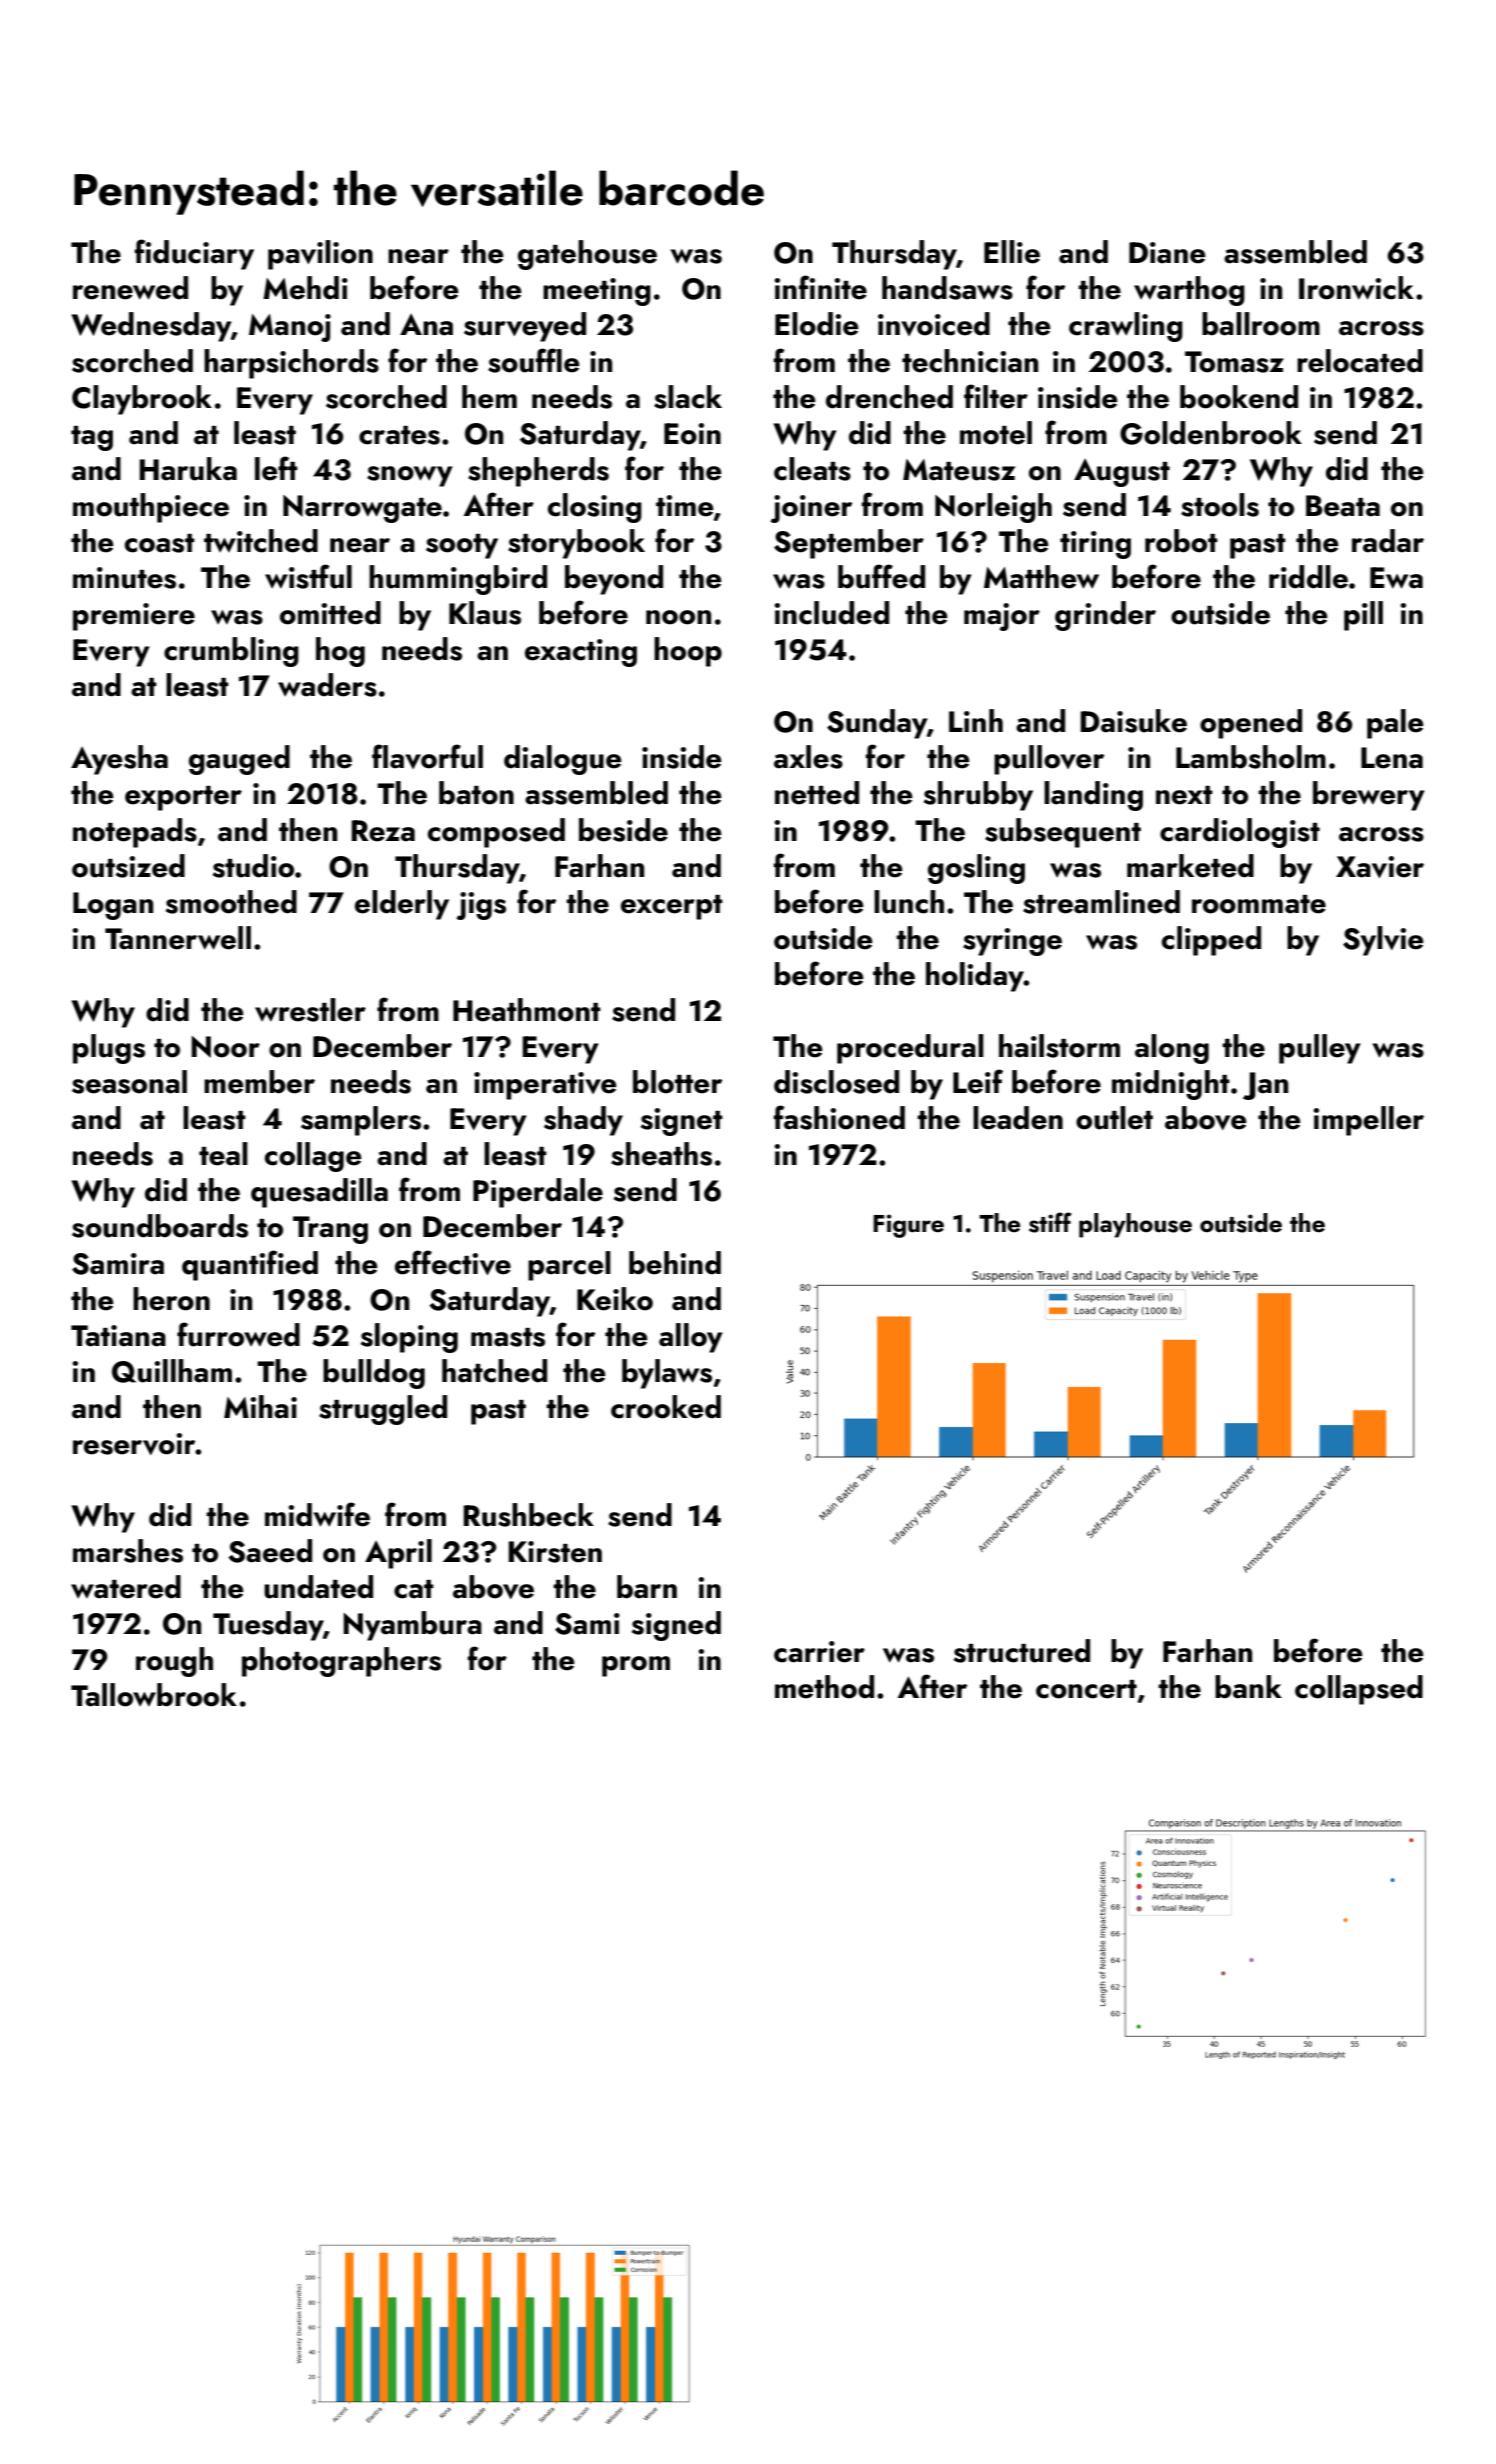 The image size is (1496, 2464). What do you see at coordinates (908, 1226) in the page?
I see `Figure` at bounding box center [908, 1226].
